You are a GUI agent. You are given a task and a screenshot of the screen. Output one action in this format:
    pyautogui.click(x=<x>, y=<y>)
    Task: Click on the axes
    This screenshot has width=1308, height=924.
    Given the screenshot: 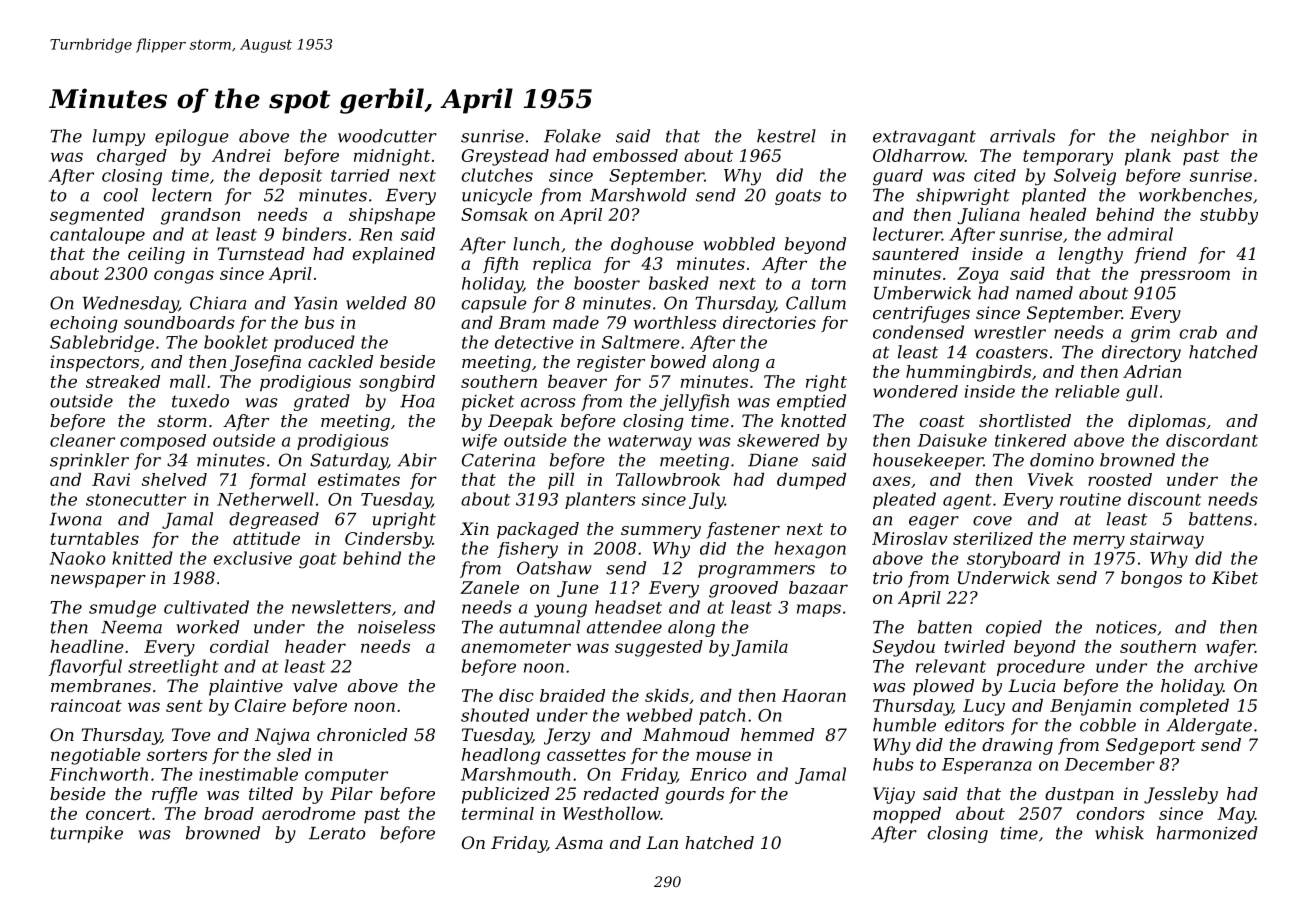 What is the action you would take?
    pyautogui.click(x=892, y=481)
